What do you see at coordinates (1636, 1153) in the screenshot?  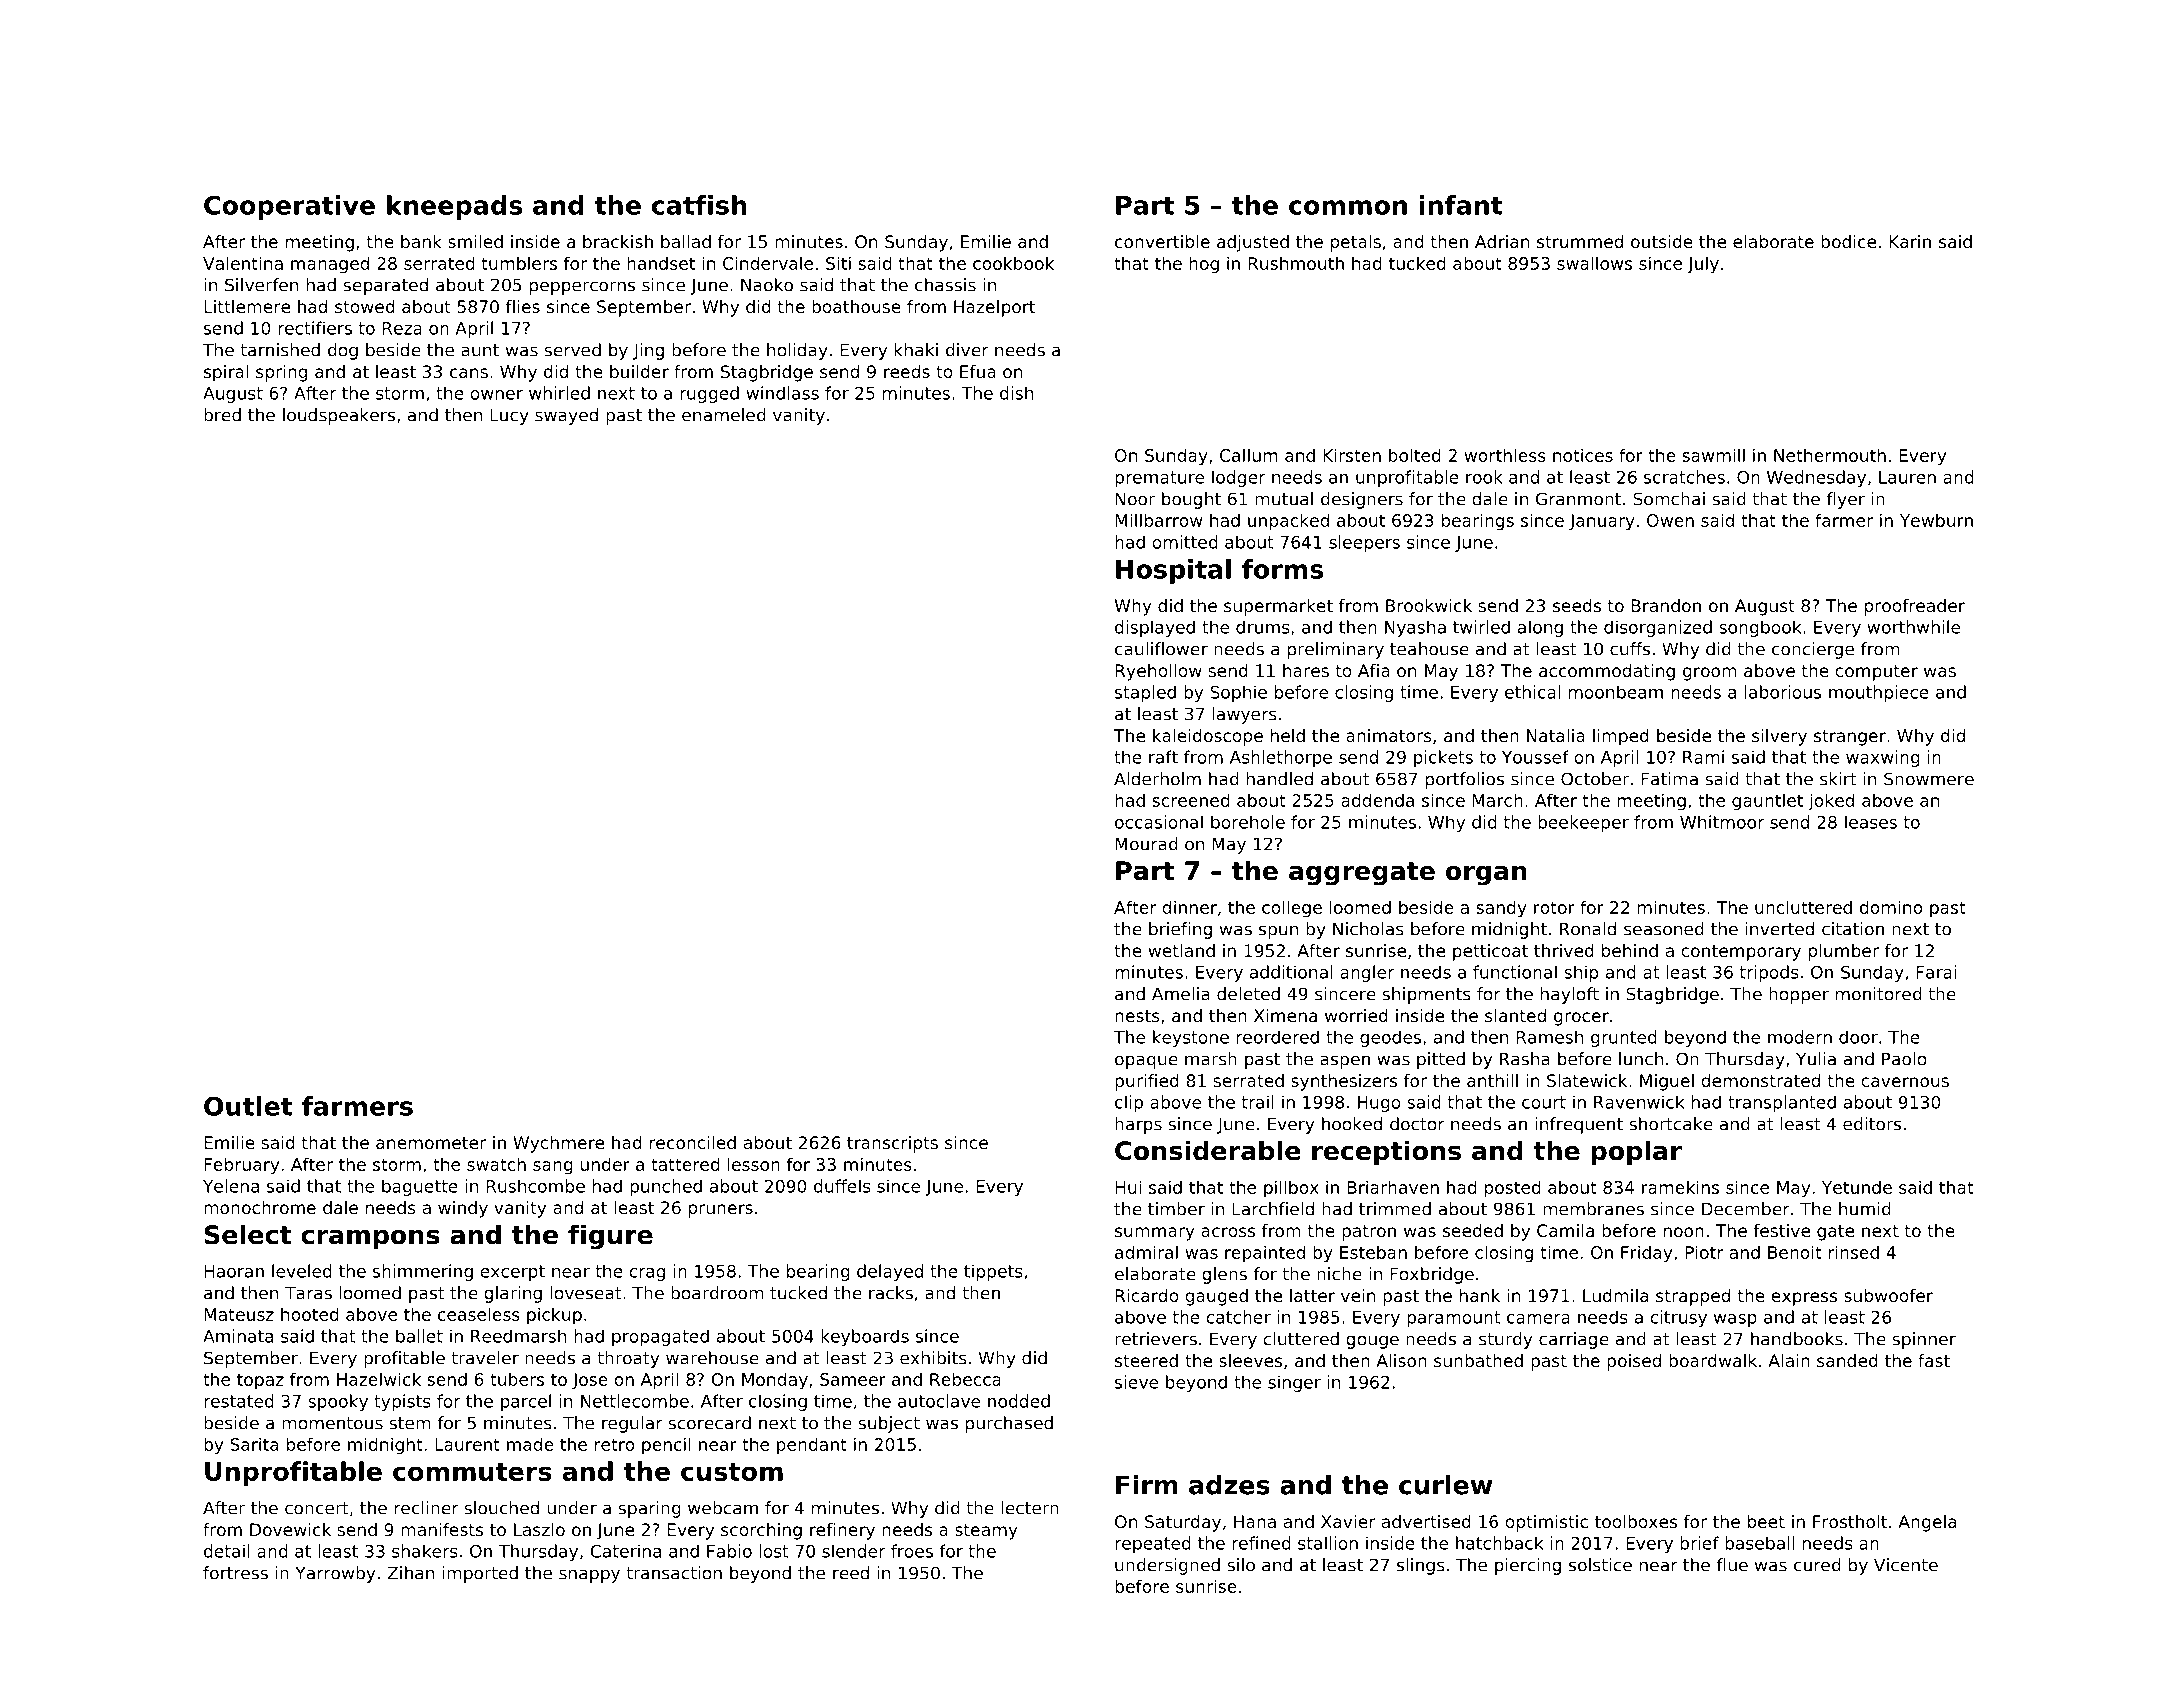 I see `poplar` at bounding box center [1636, 1153].
